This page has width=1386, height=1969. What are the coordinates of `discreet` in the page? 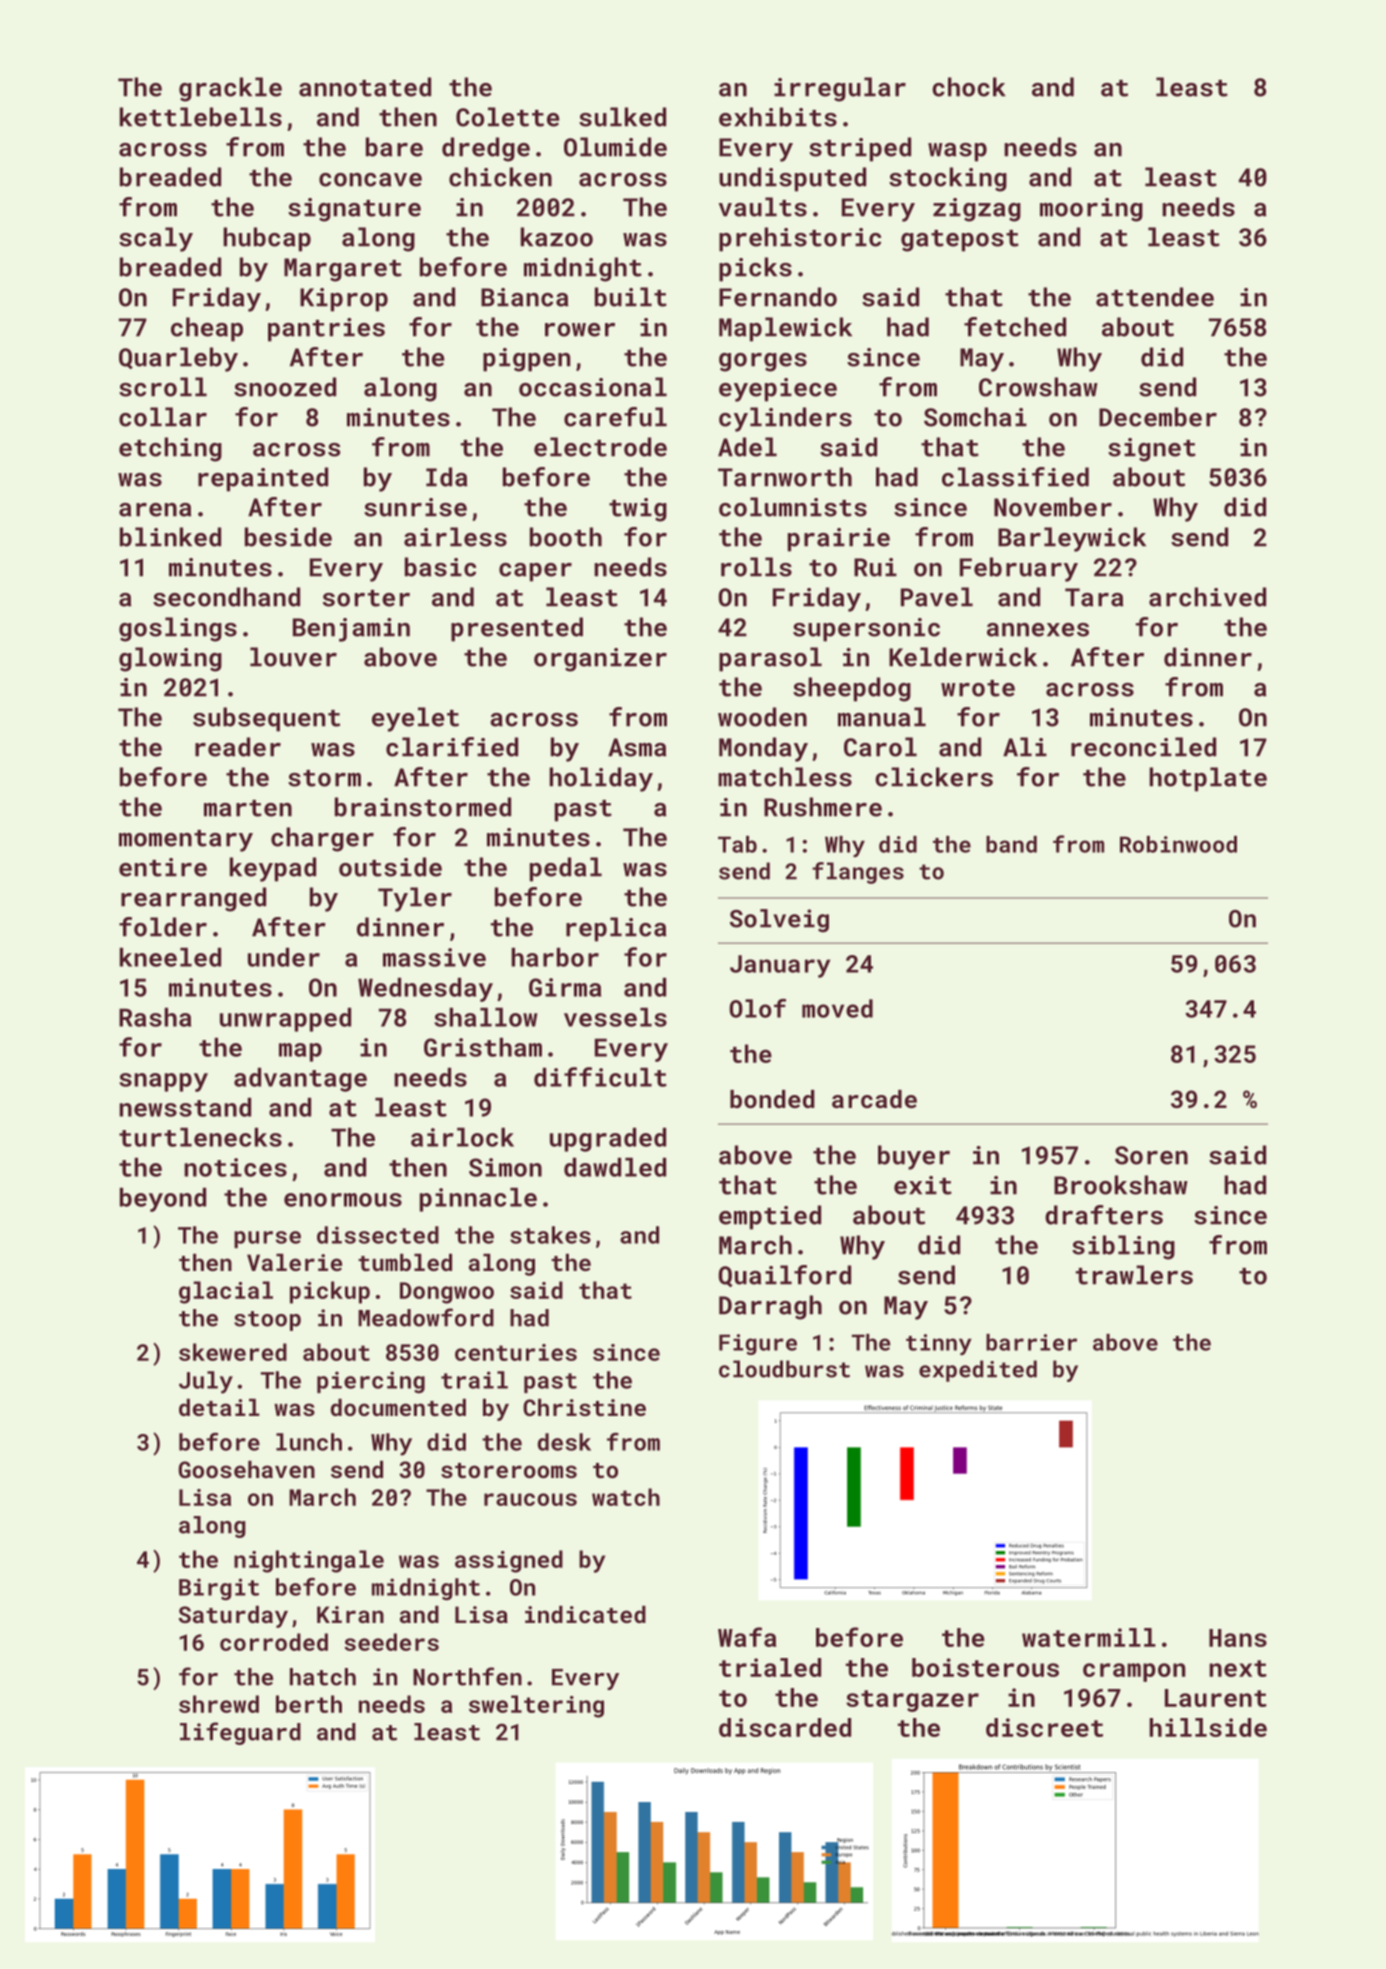 It's located at (1044, 1727).
